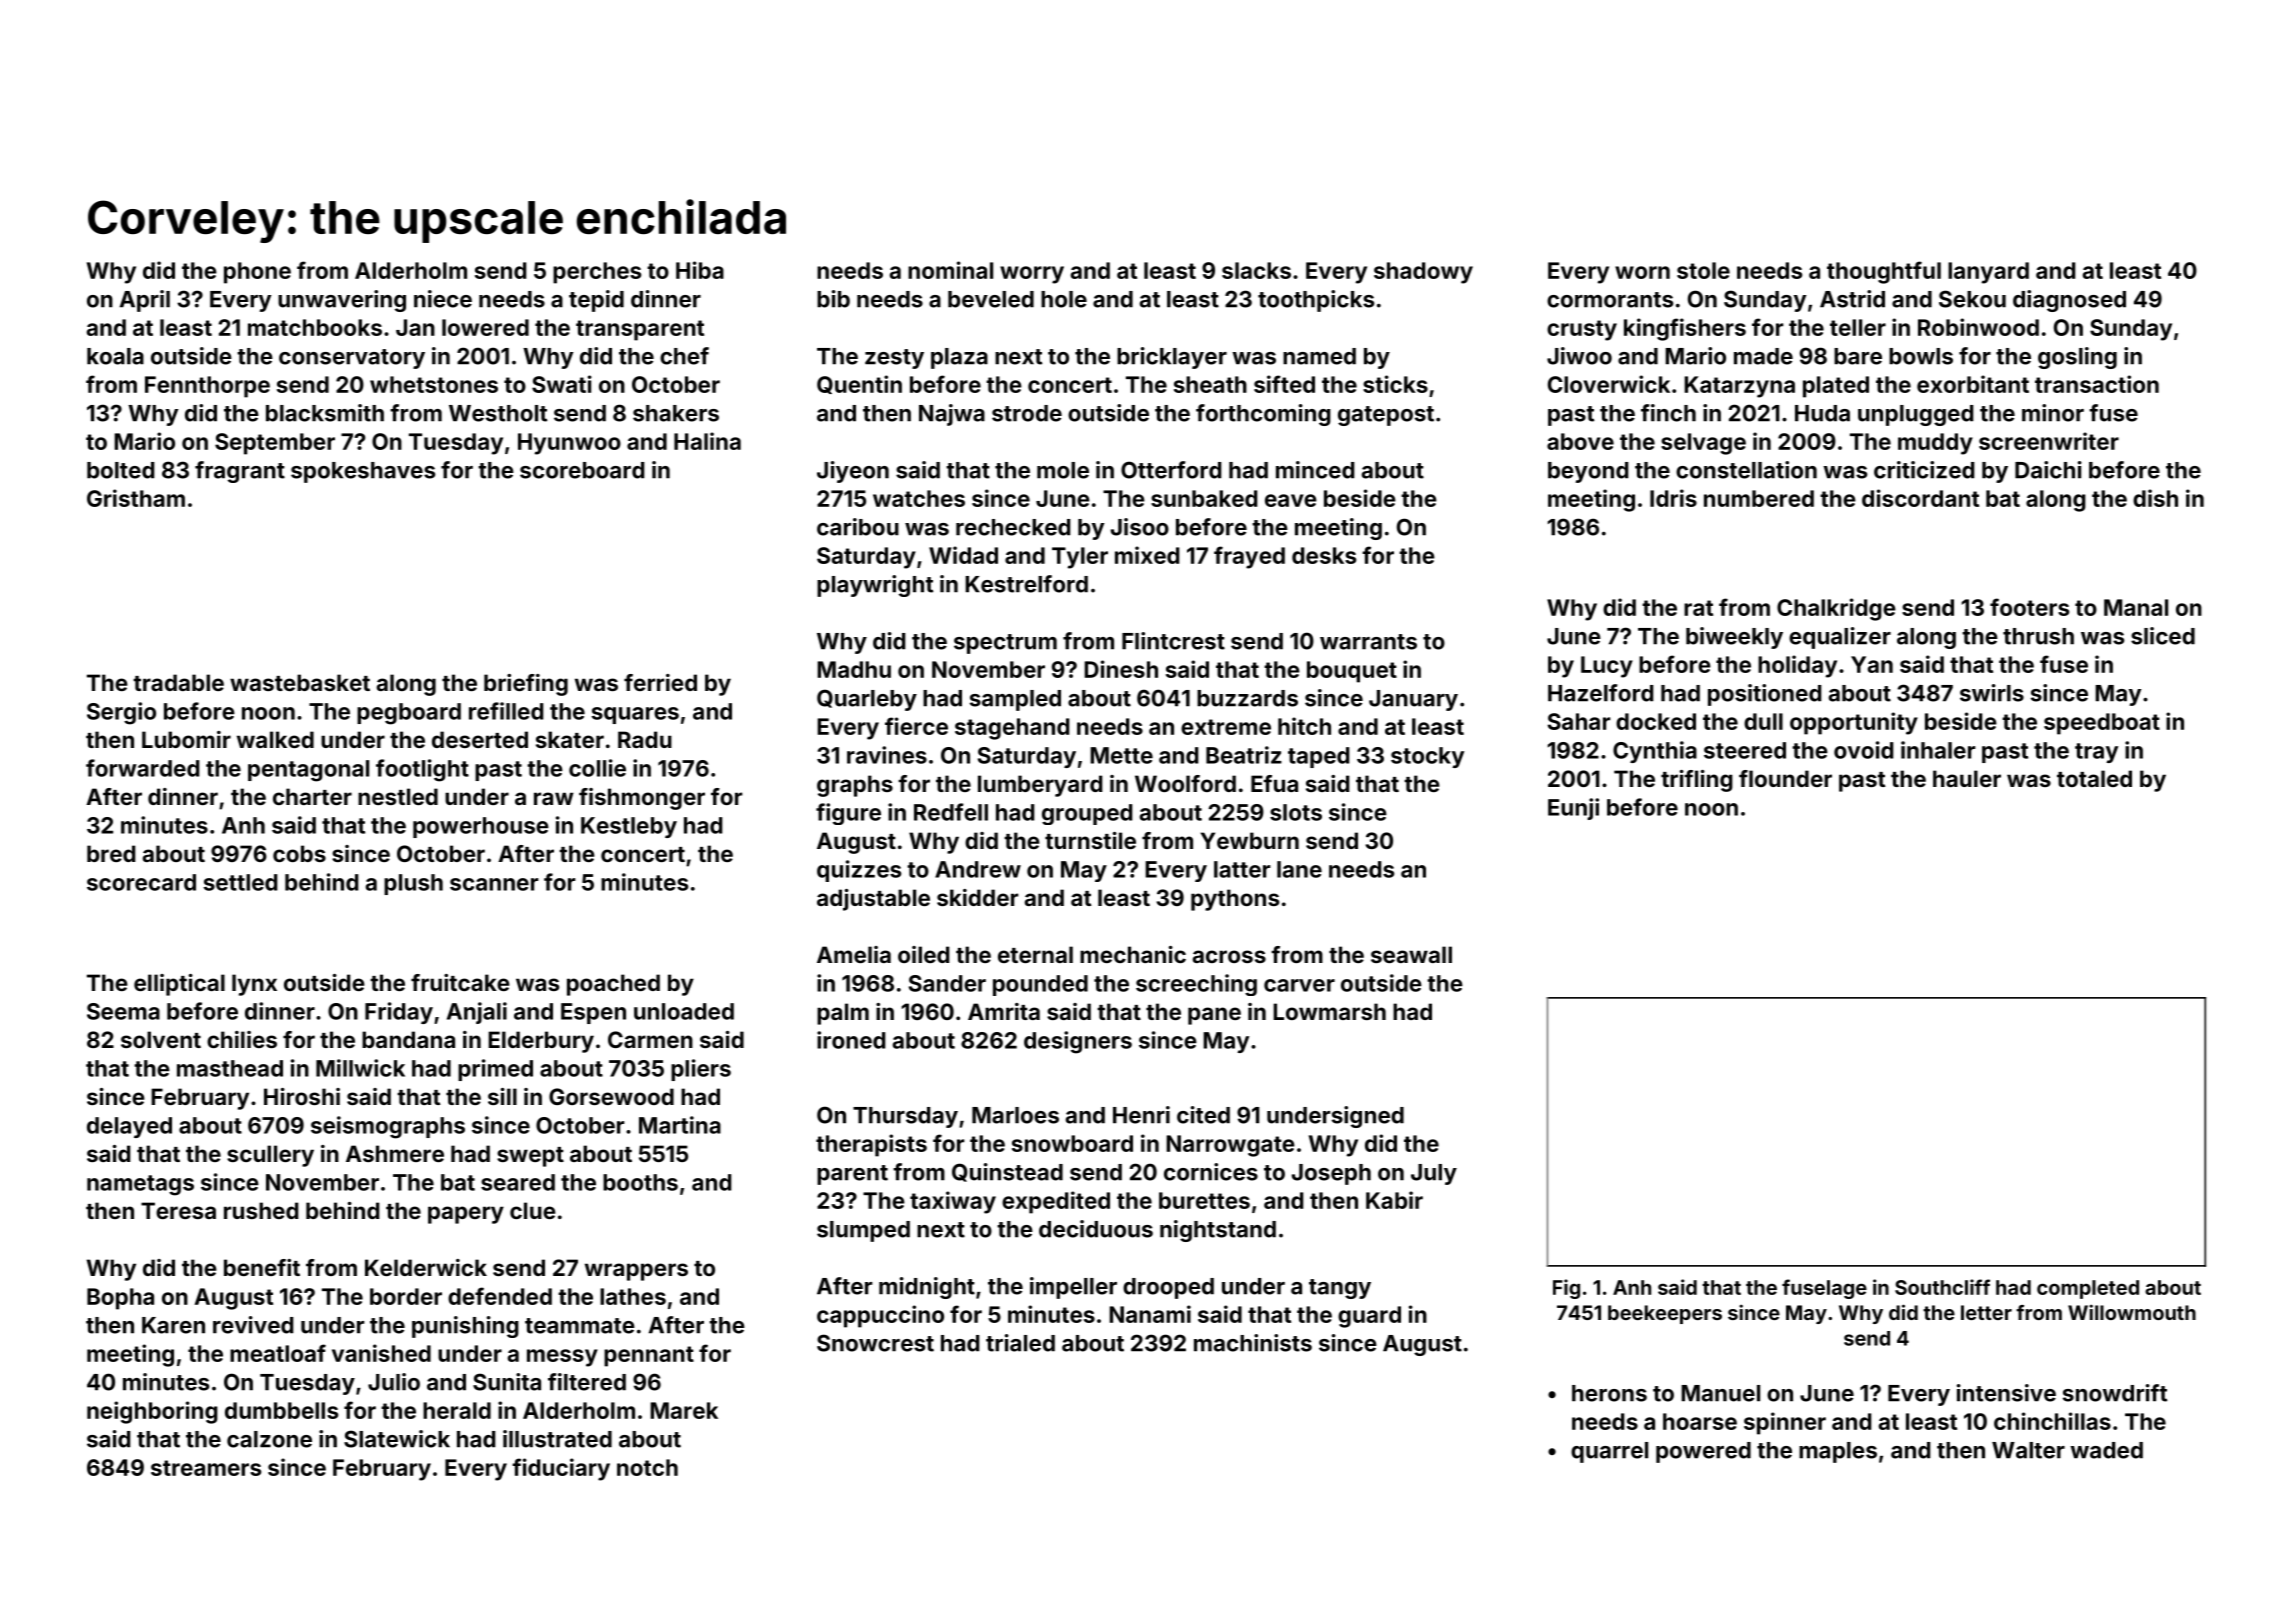 Image resolution: width=2292 pixels, height=1620 pixels. What do you see at coordinates (494, 884) in the screenshot?
I see `scanner` at bounding box center [494, 884].
